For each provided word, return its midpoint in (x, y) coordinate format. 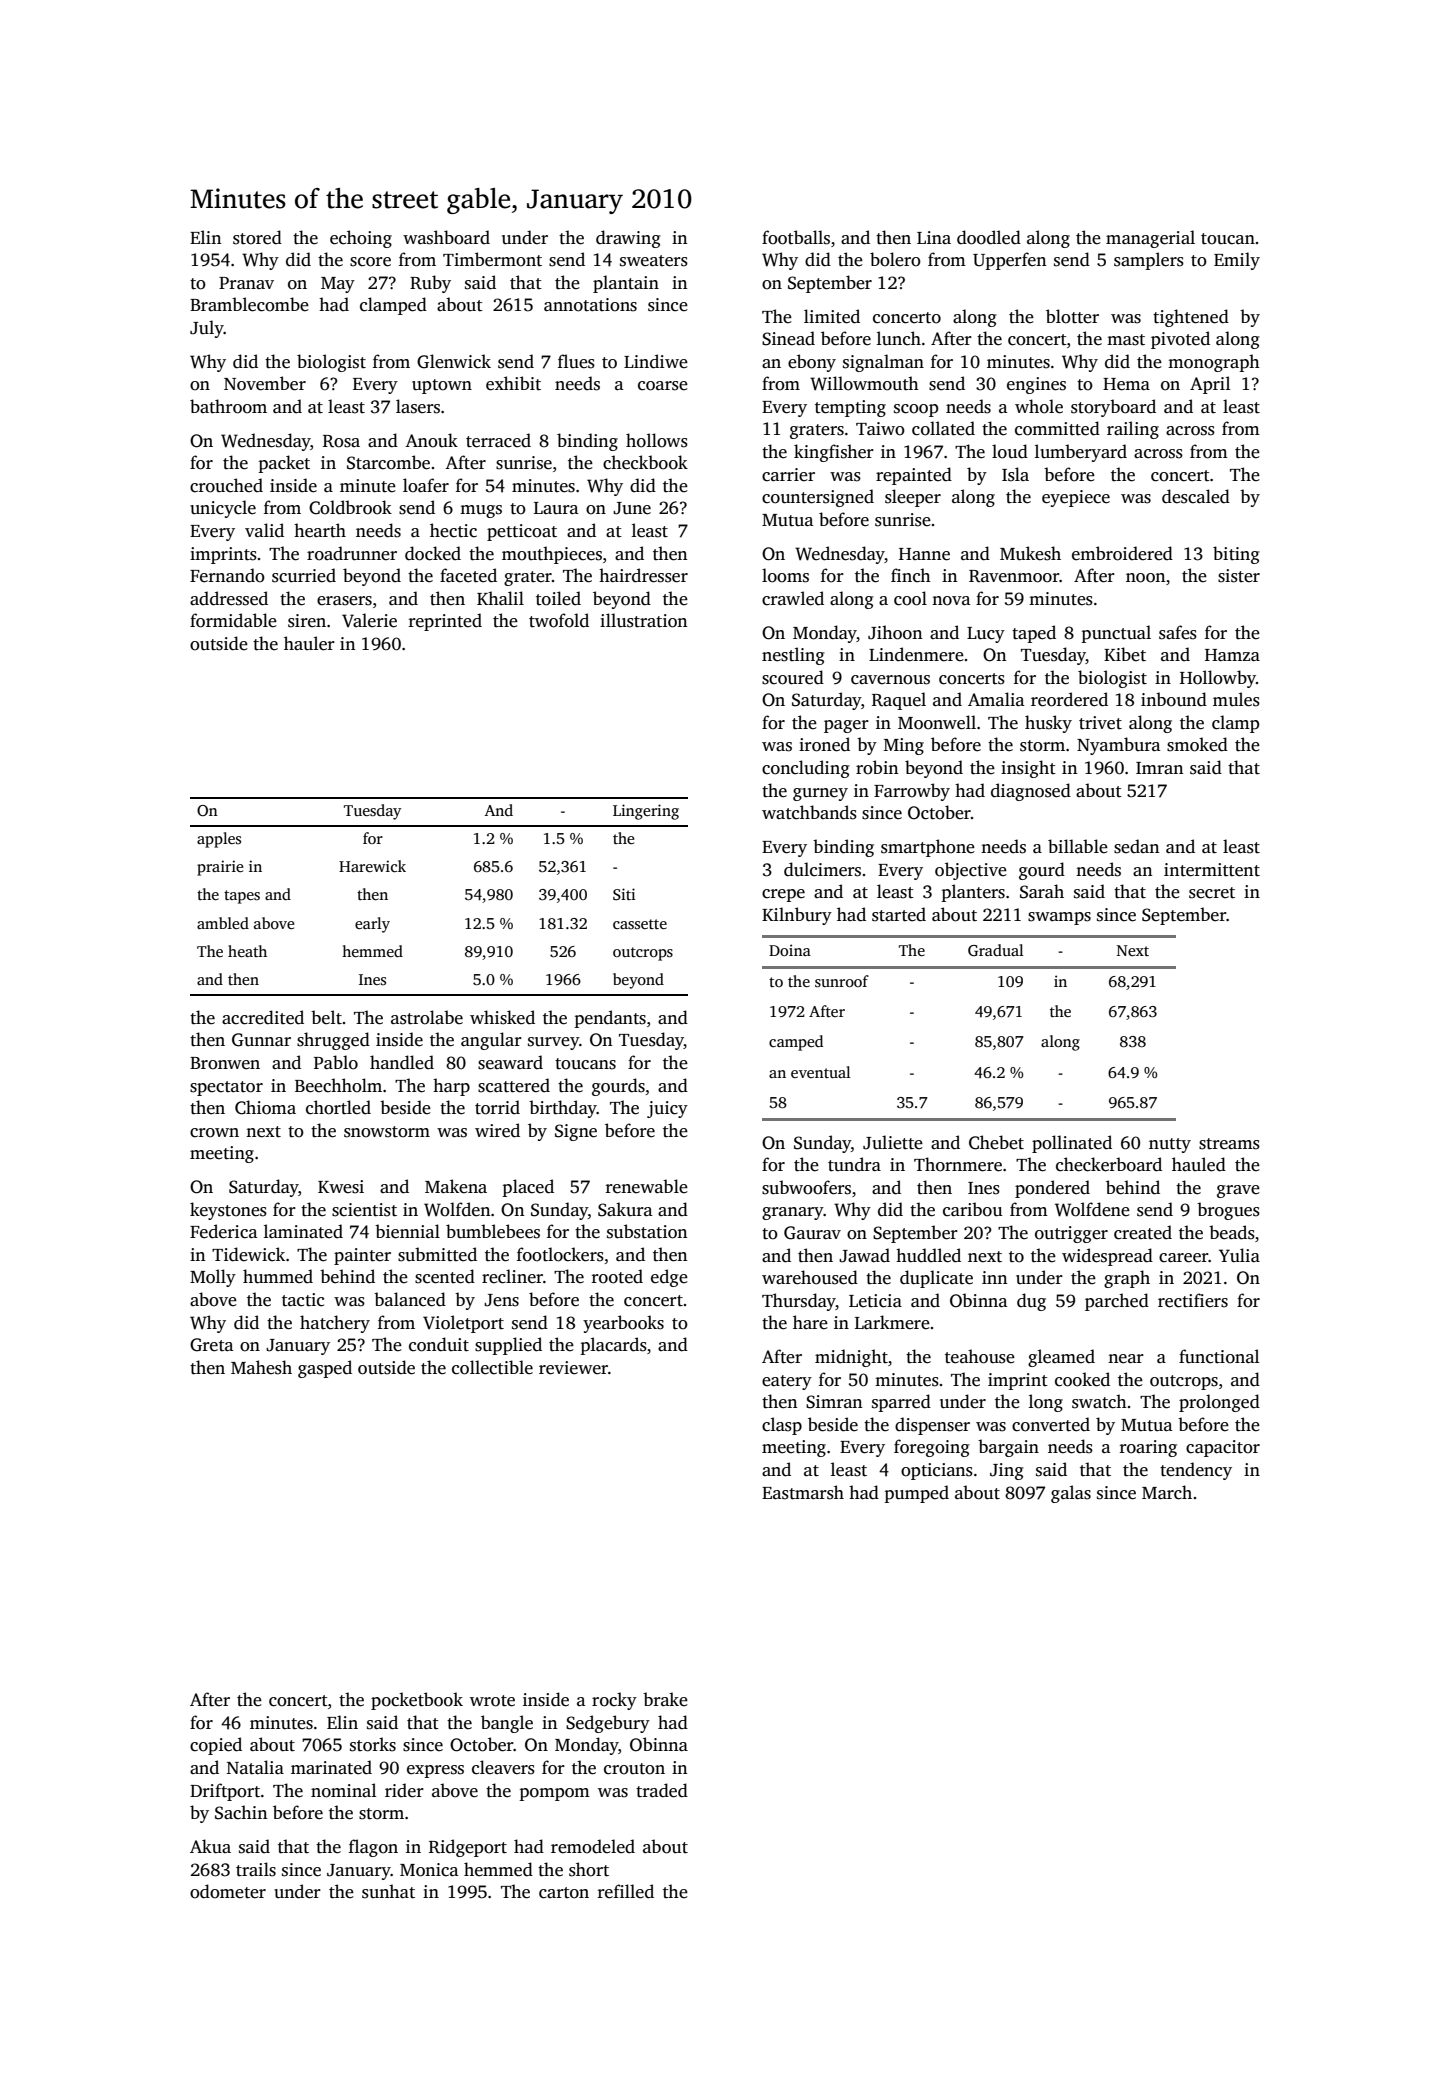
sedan (1136, 846)
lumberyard (1081, 453)
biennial (407, 1231)
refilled (626, 1891)
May (338, 285)
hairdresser (643, 575)
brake (665, 1699)
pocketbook (417, 1701)
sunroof (842, 981)
